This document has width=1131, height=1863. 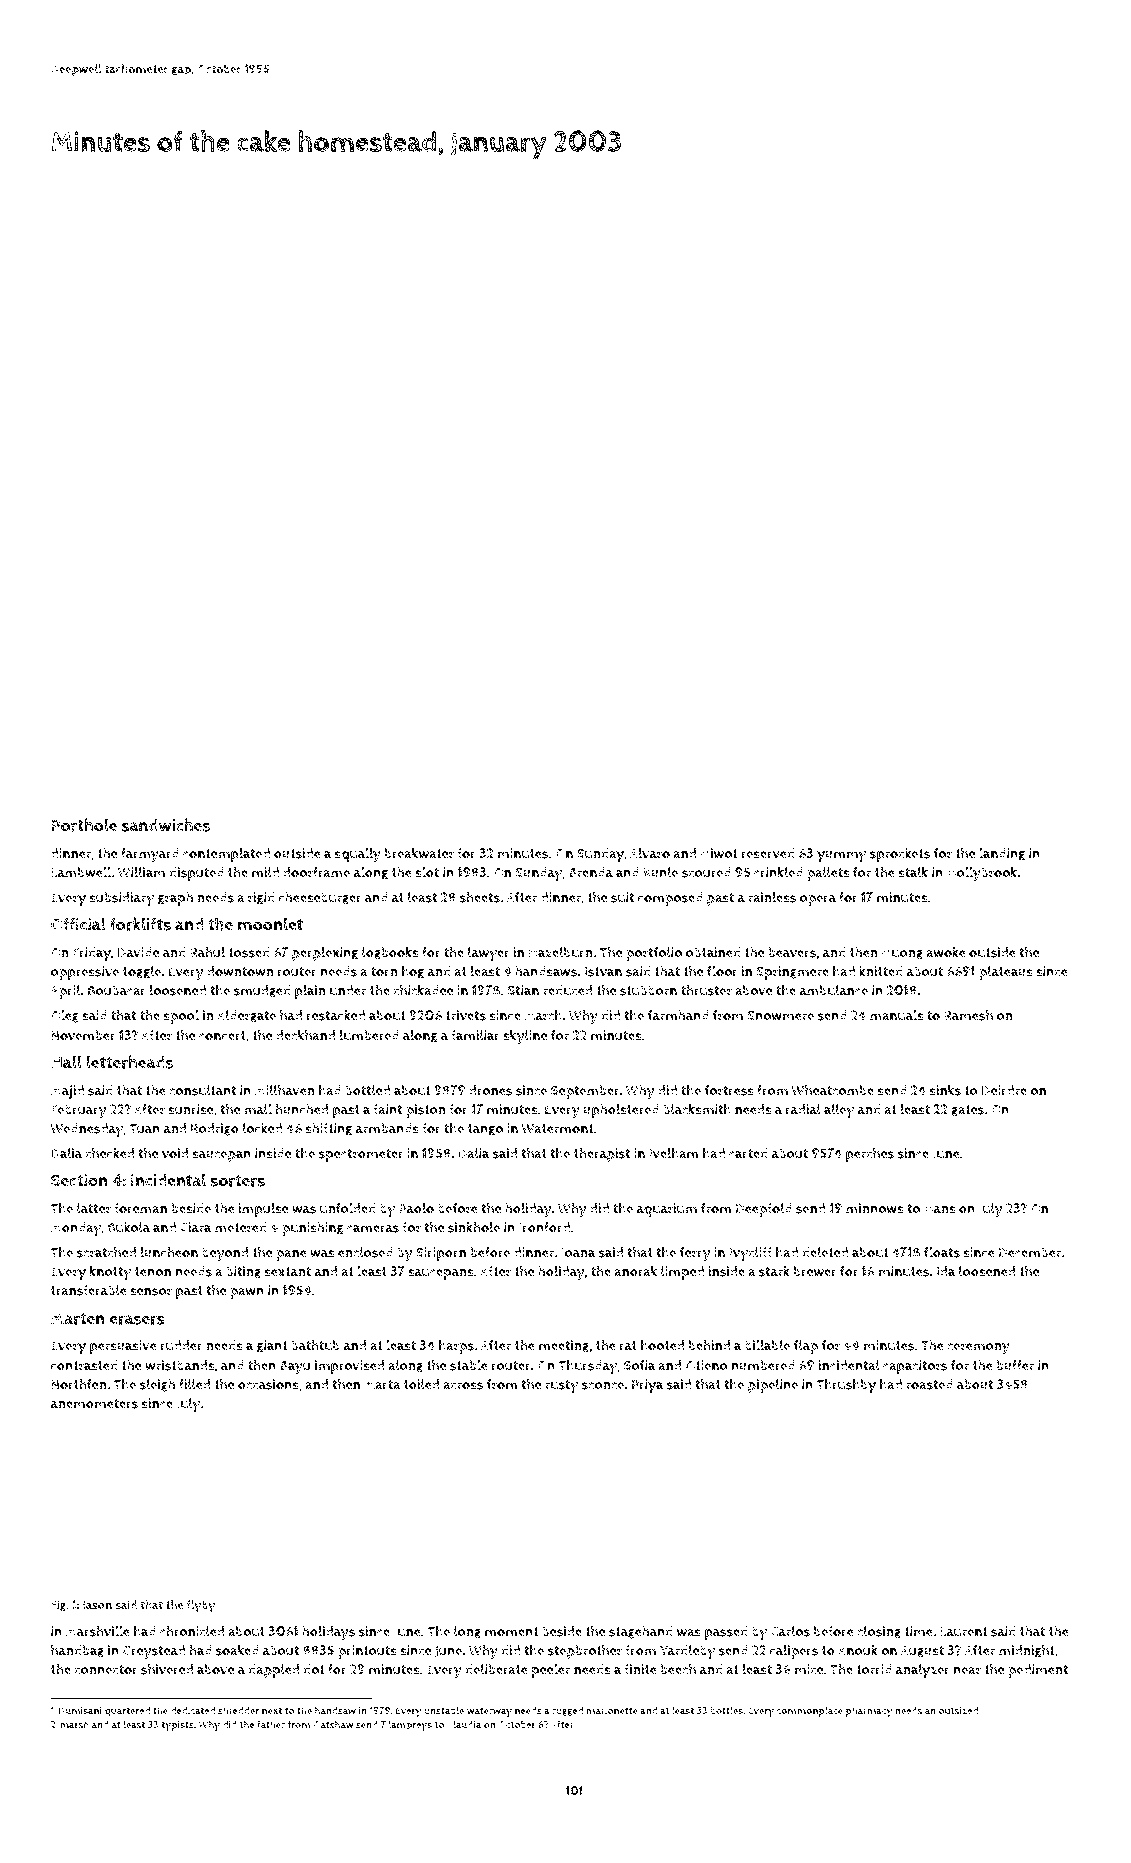 What do you see at coordinates (84, 825) in the document?
I see `Porthole` at bounding box center [84, 825].
